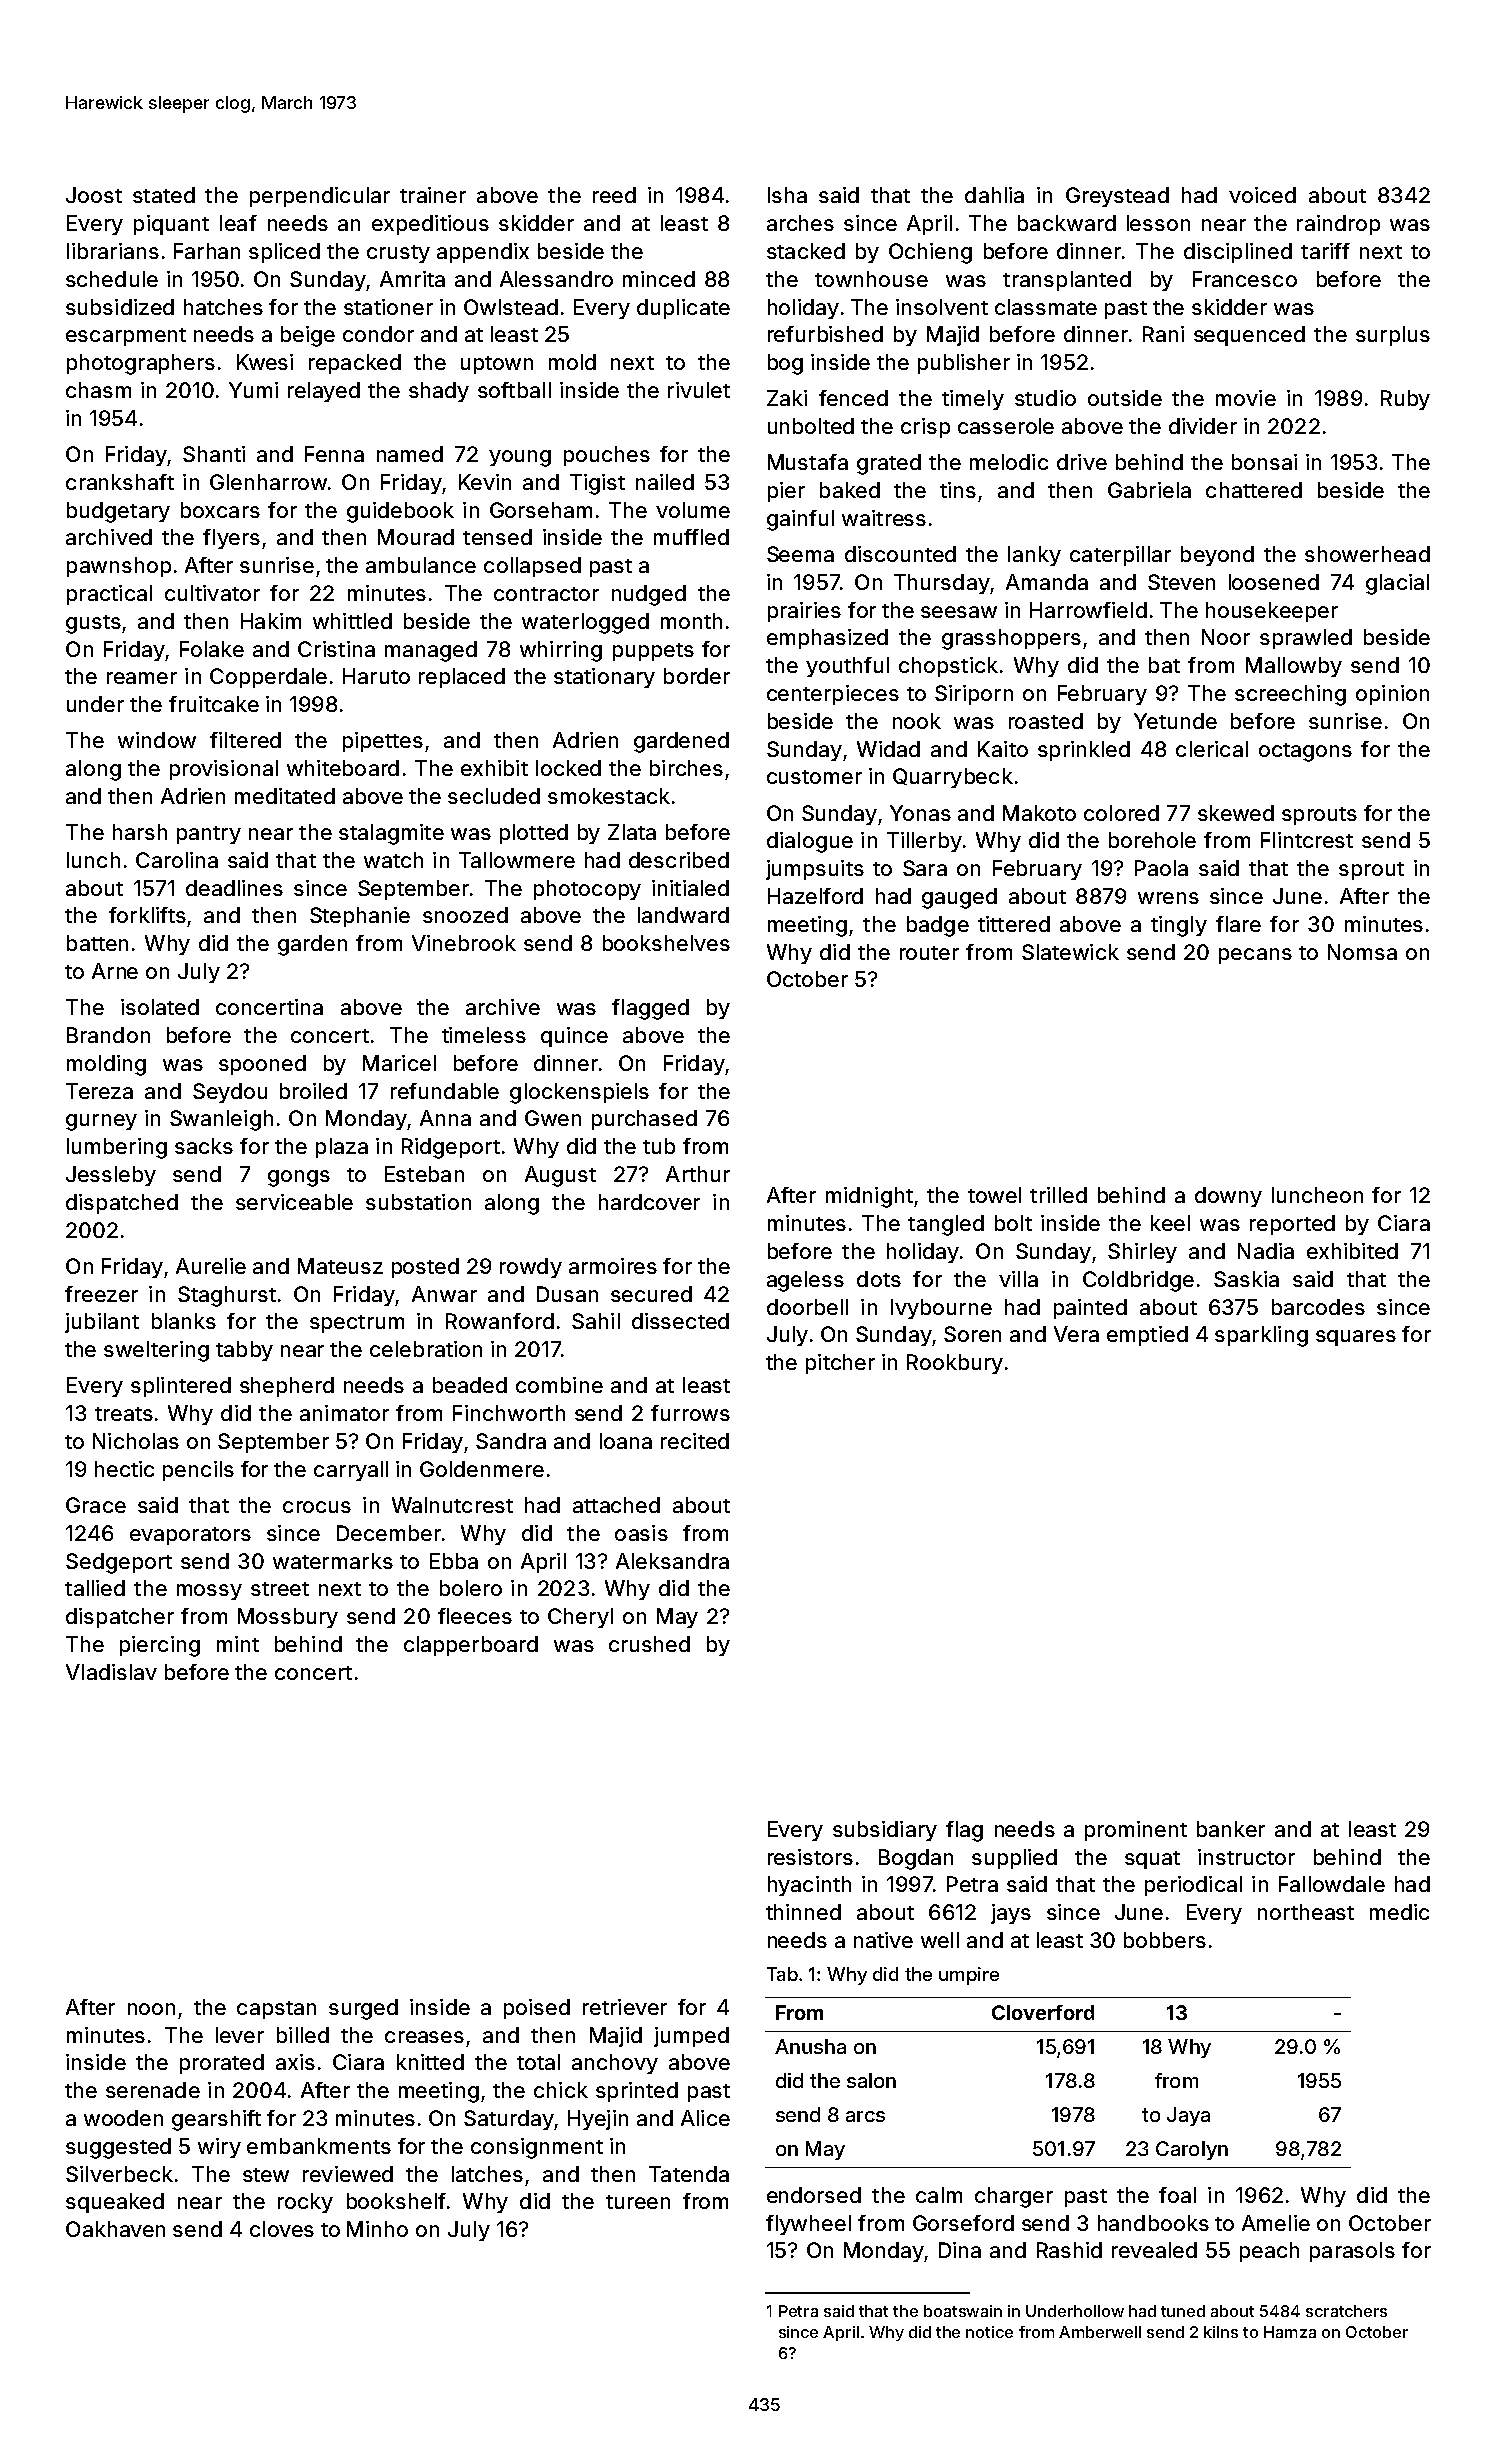 This screenshot has width=1496, height=2464. Describe the element at coordinates (800, 223) in the screenshot. I see `arches` at that location.
